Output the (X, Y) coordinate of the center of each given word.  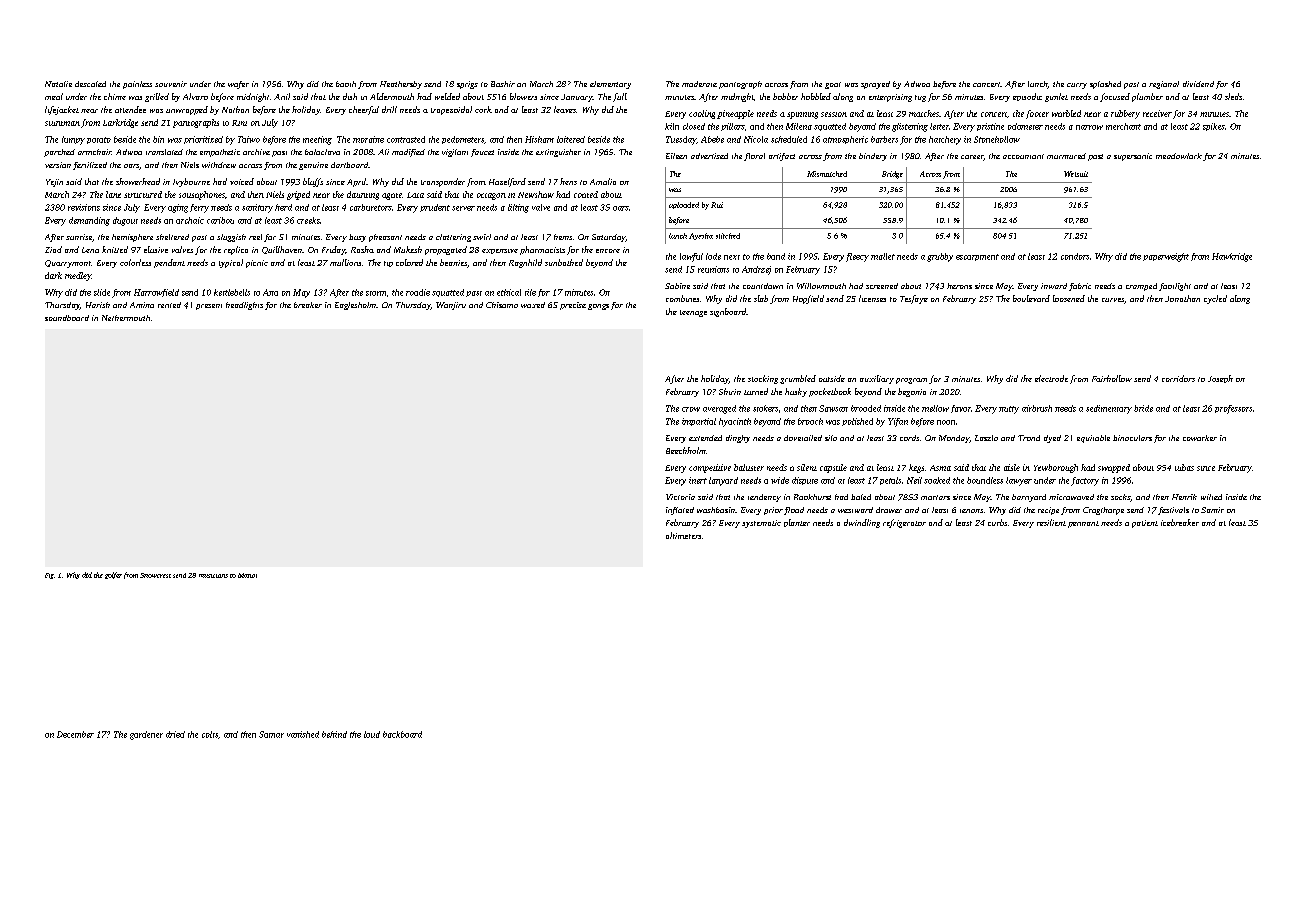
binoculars (1132, 438)
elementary (610, 85)
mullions (345, 262)
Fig (49, 576)
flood (794, 511)
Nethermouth (126, 318)
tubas (1184, 467)
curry (1077, 86)
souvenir (171, 84)
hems (563, 237)
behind (334, 734)
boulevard (1031, 298)
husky (796, 392)
